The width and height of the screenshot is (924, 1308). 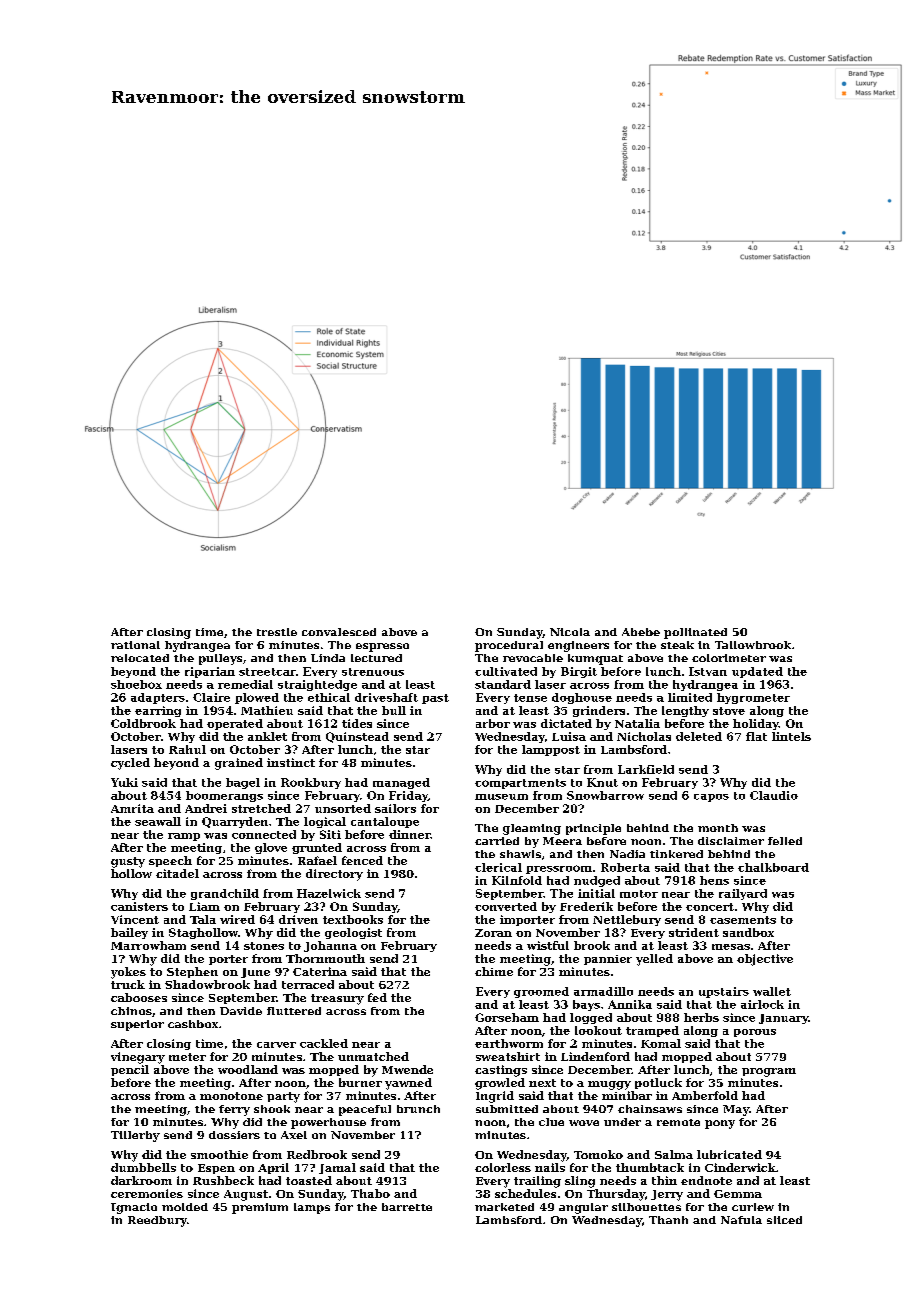 I want to click on Nettlebury, so click(x=627, y=920).
